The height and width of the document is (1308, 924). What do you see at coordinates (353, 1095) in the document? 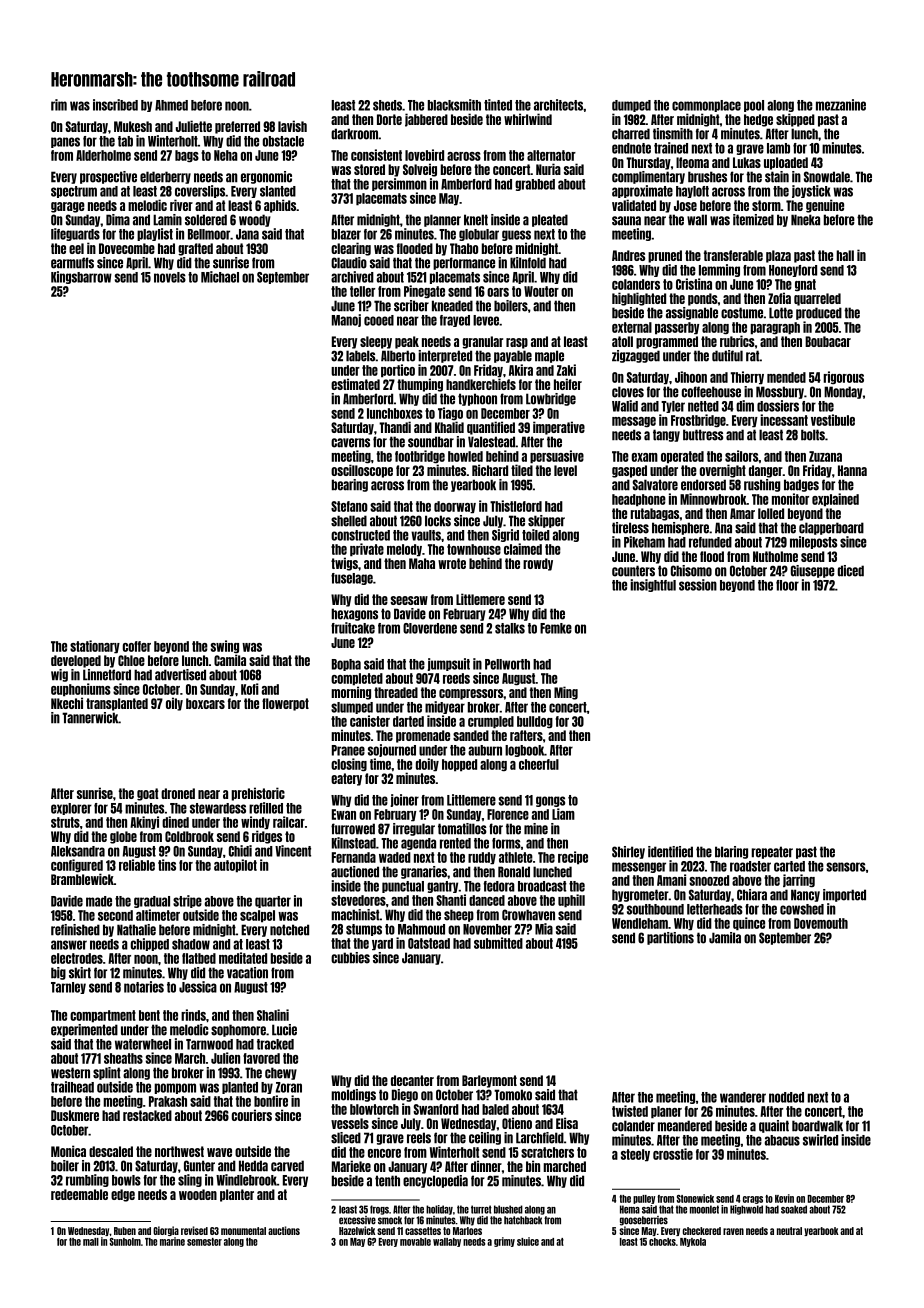
I see `moldings` at bounding box center [353, 1095].
